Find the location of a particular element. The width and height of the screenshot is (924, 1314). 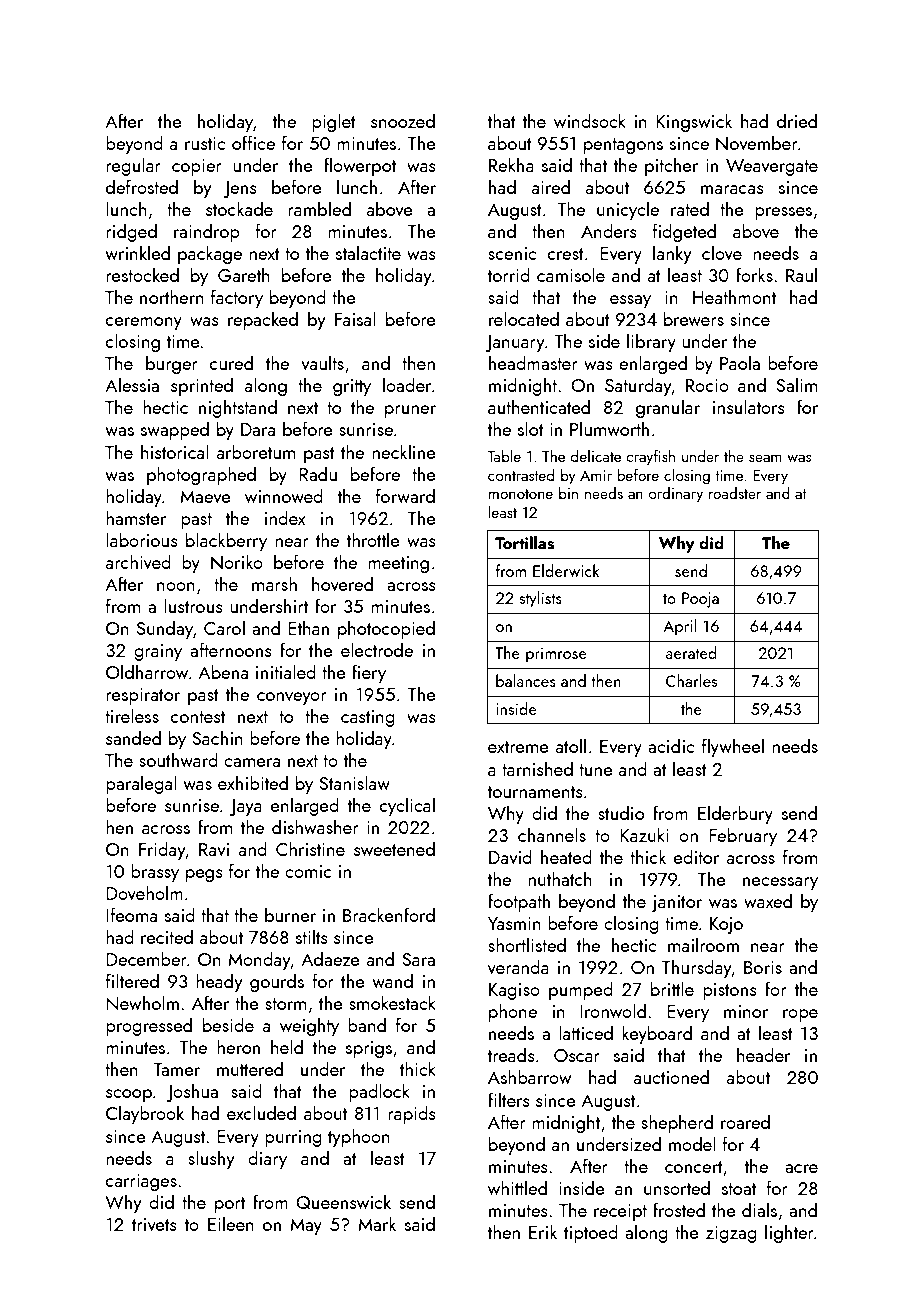

Eileen is located at coordinates (231, 1223).
